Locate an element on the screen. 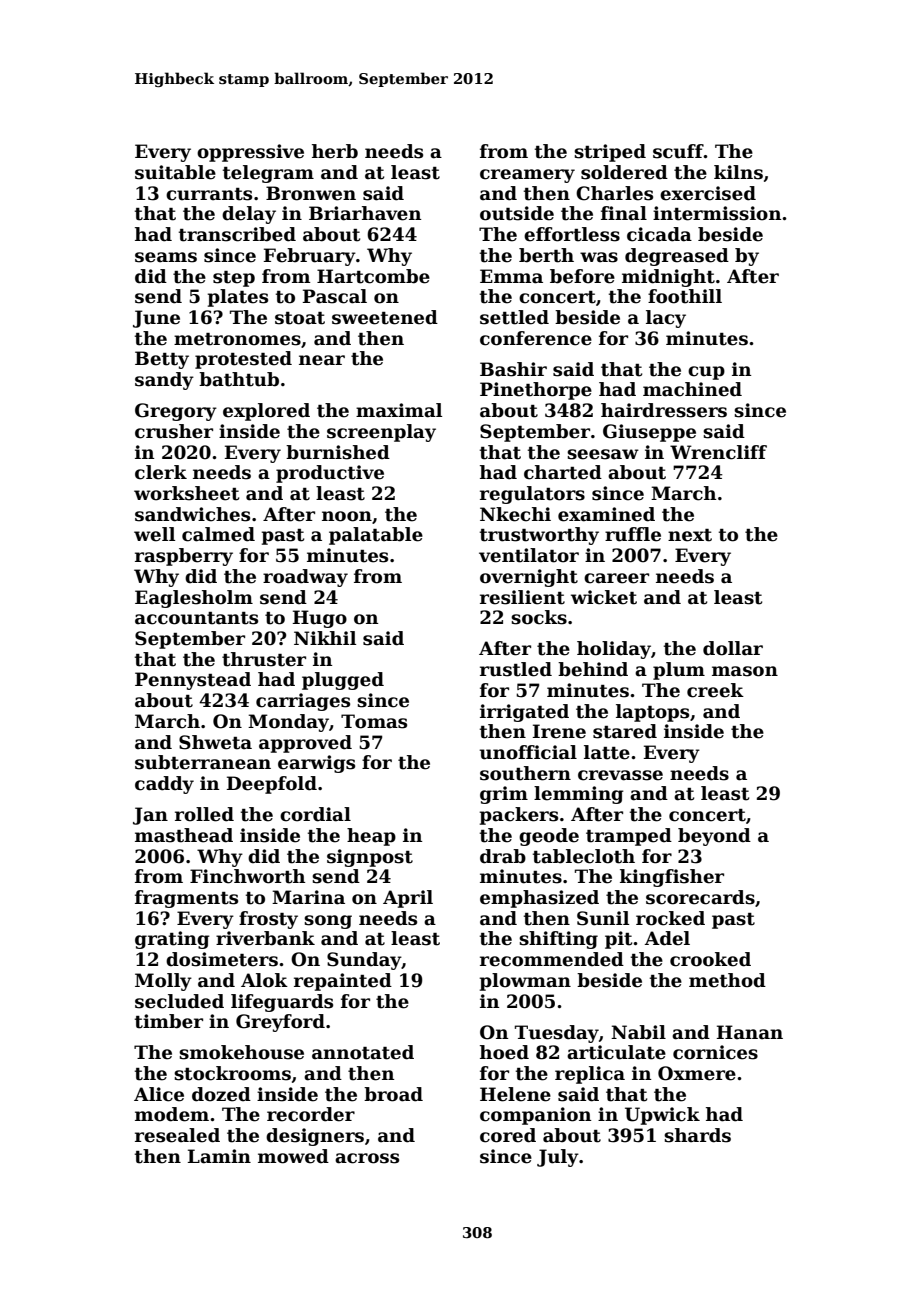  drab is located at coordinates (503, 856).
